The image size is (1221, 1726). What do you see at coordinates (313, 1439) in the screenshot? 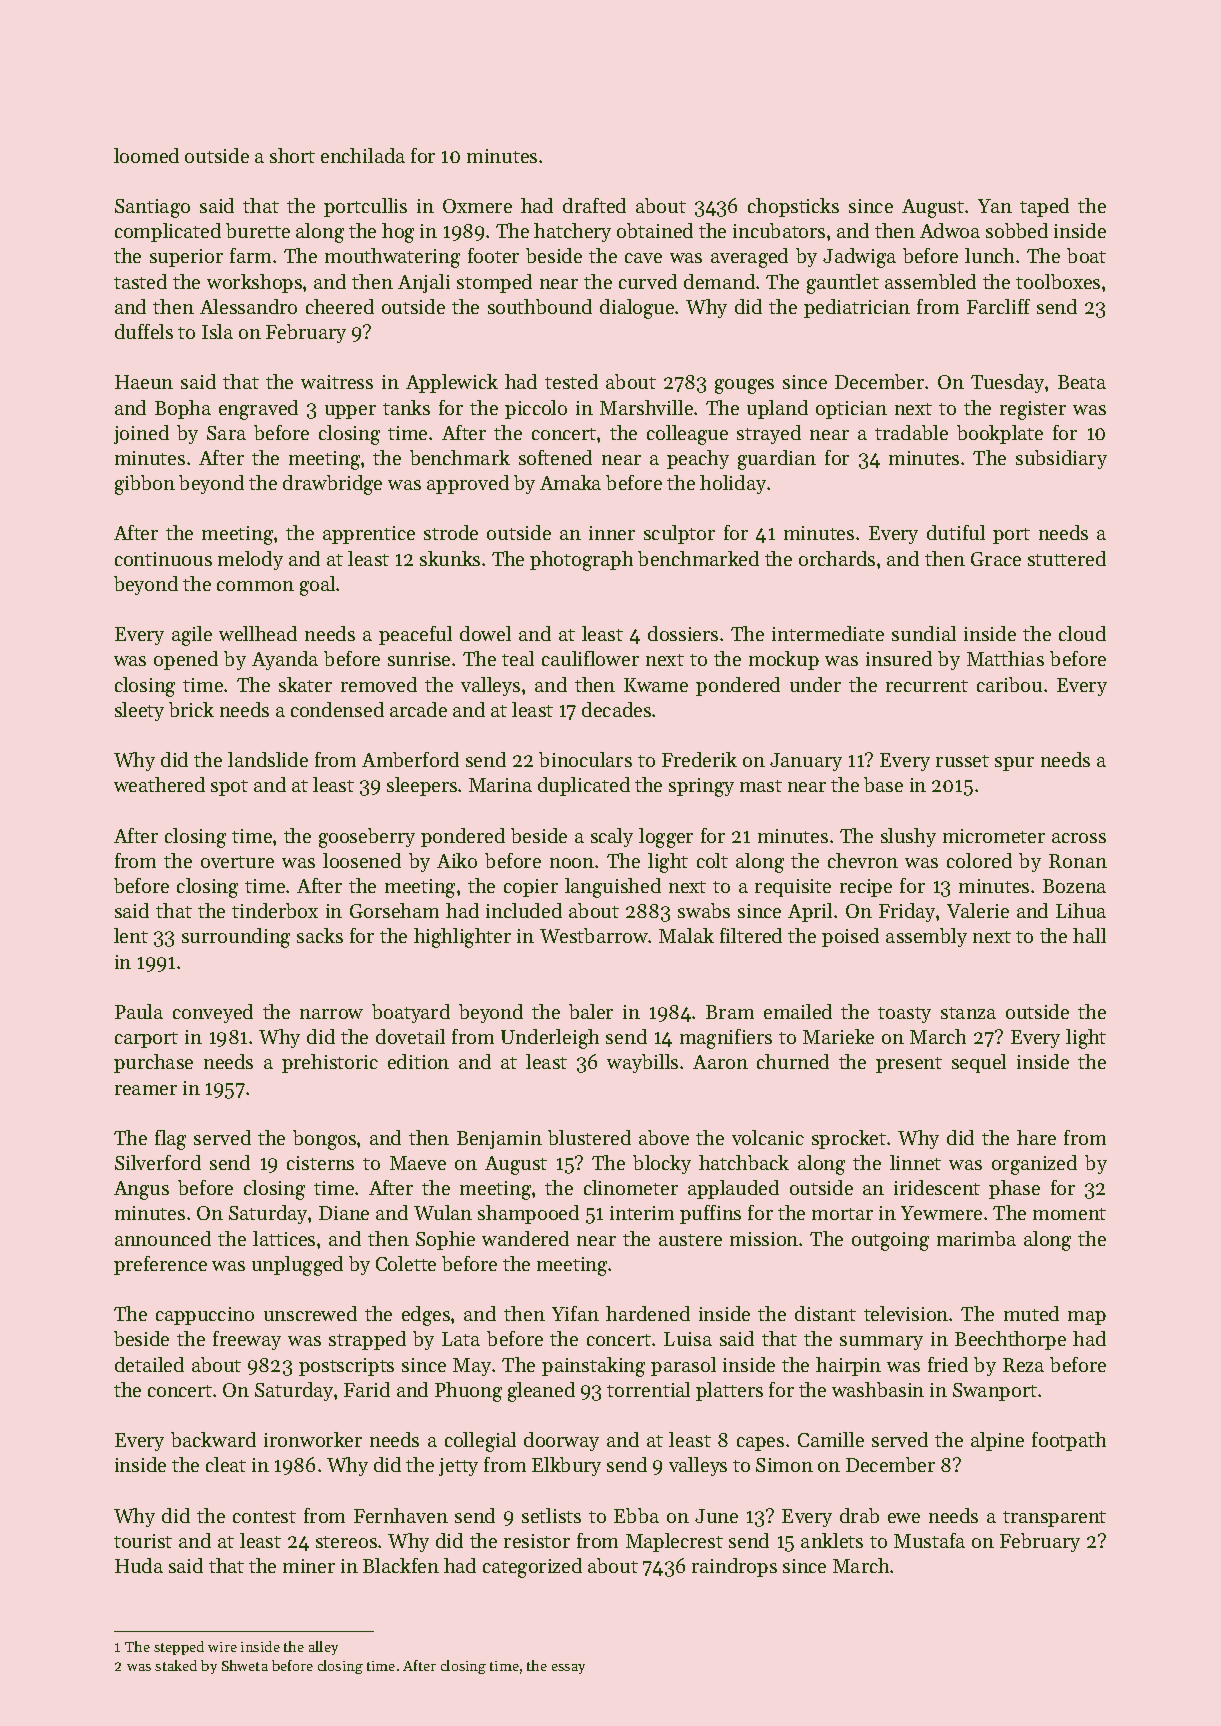
I see `ironworker` at bounding box center [313, 1439].
